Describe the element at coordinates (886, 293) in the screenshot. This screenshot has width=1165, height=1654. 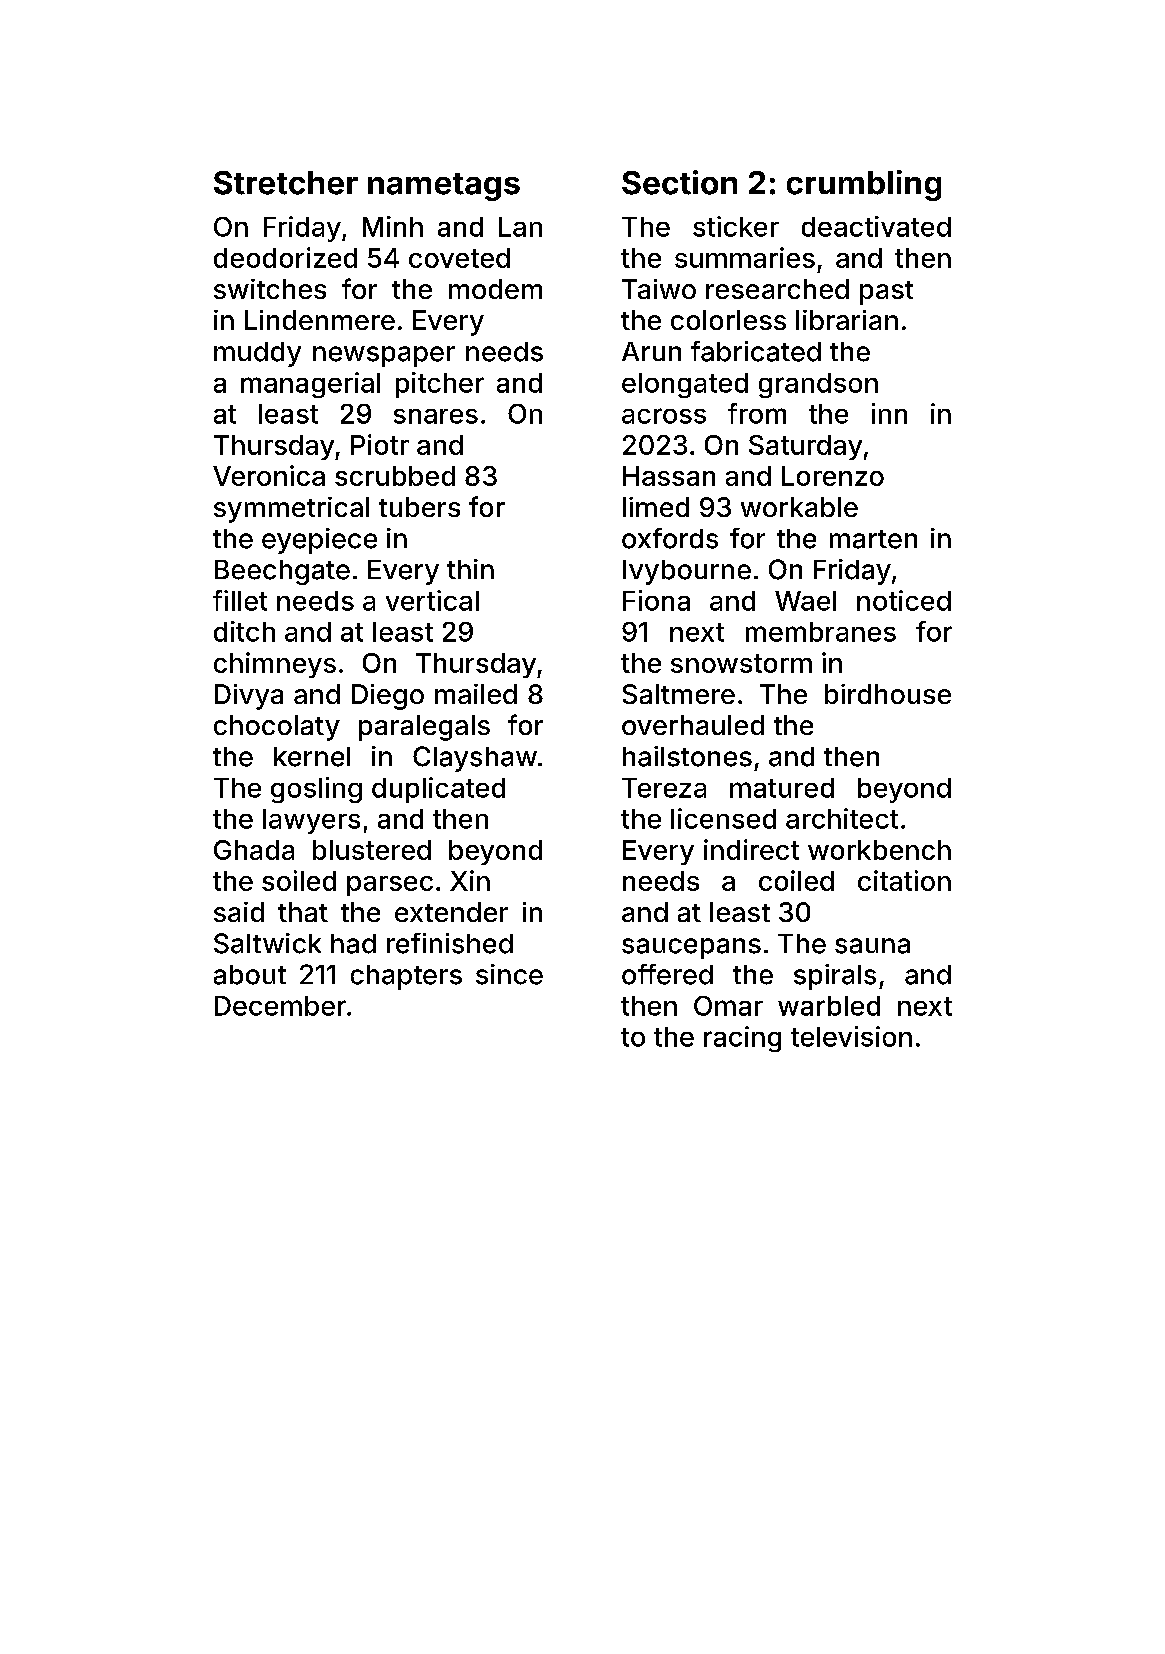
I see `past` at that location.
